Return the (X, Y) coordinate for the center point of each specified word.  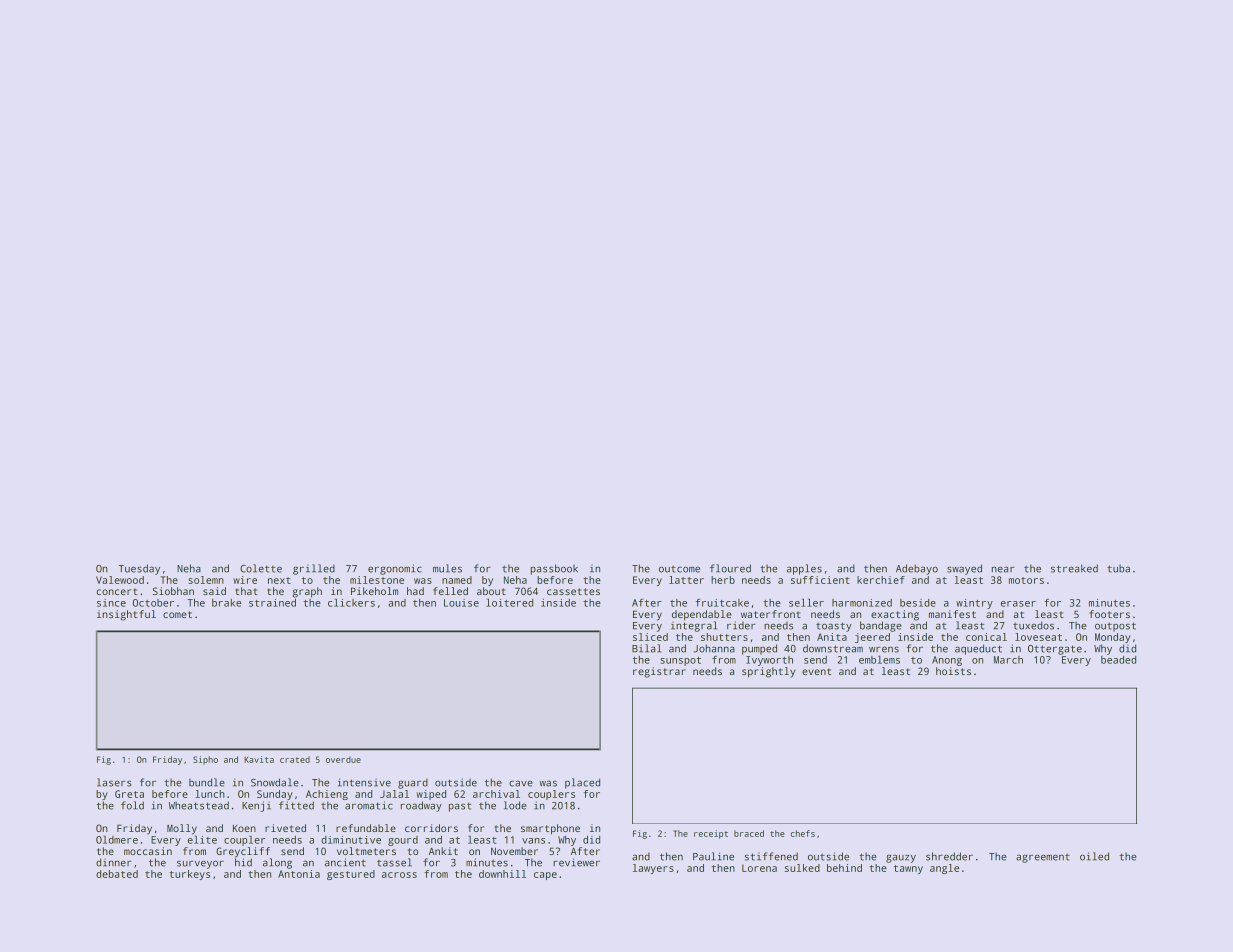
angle (944, 869)
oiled (1094, 856)
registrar (659, 672)
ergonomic (395, 569)
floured (730, 568)
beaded (1118, 660)
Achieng (327, 795)
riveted (285, 828)
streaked (1074, 568)
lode (515, 805)
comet (177, 614)
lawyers (653, 869)
